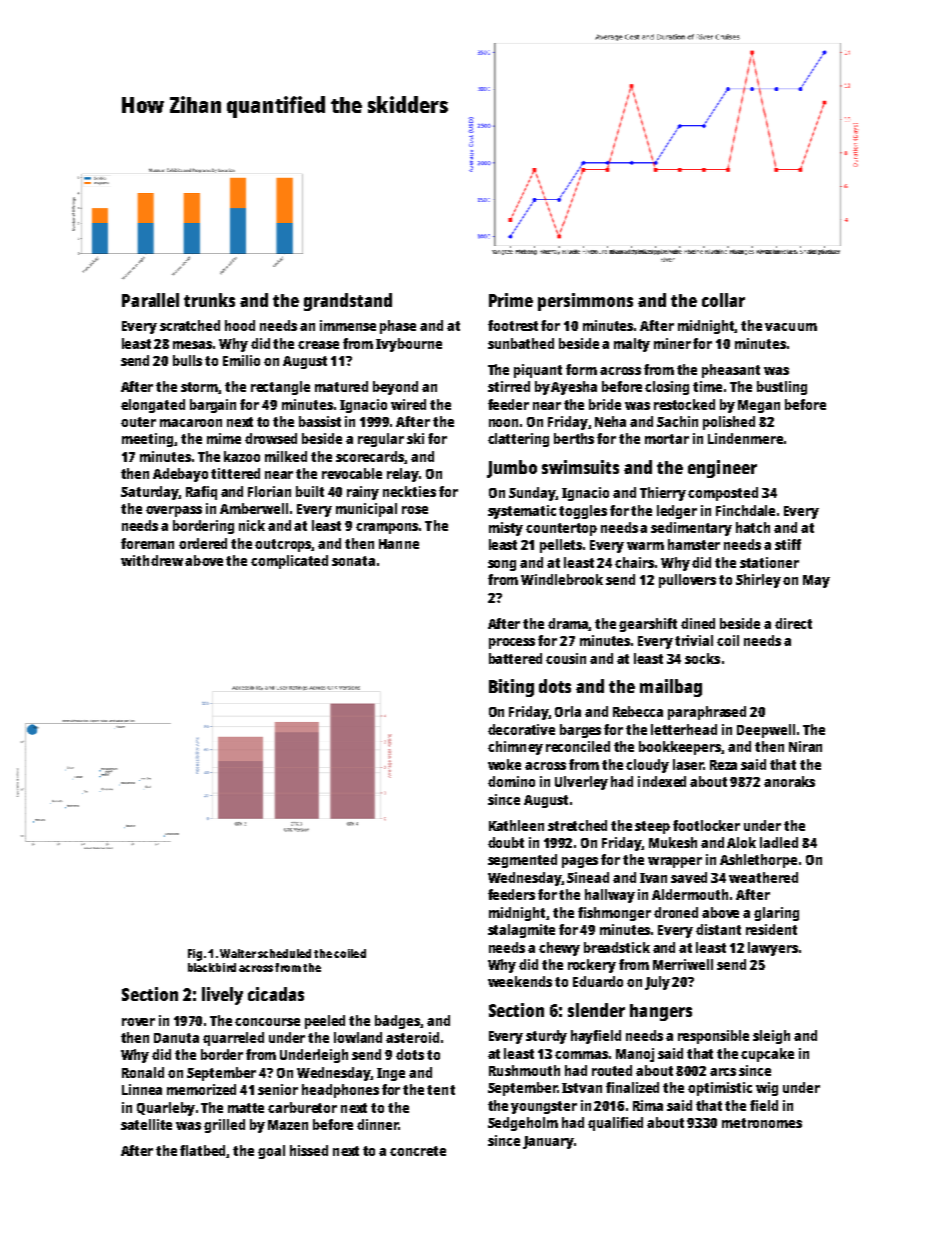 This document has height=1233, width=952. I want to click on weathered, so click(763, 877).
